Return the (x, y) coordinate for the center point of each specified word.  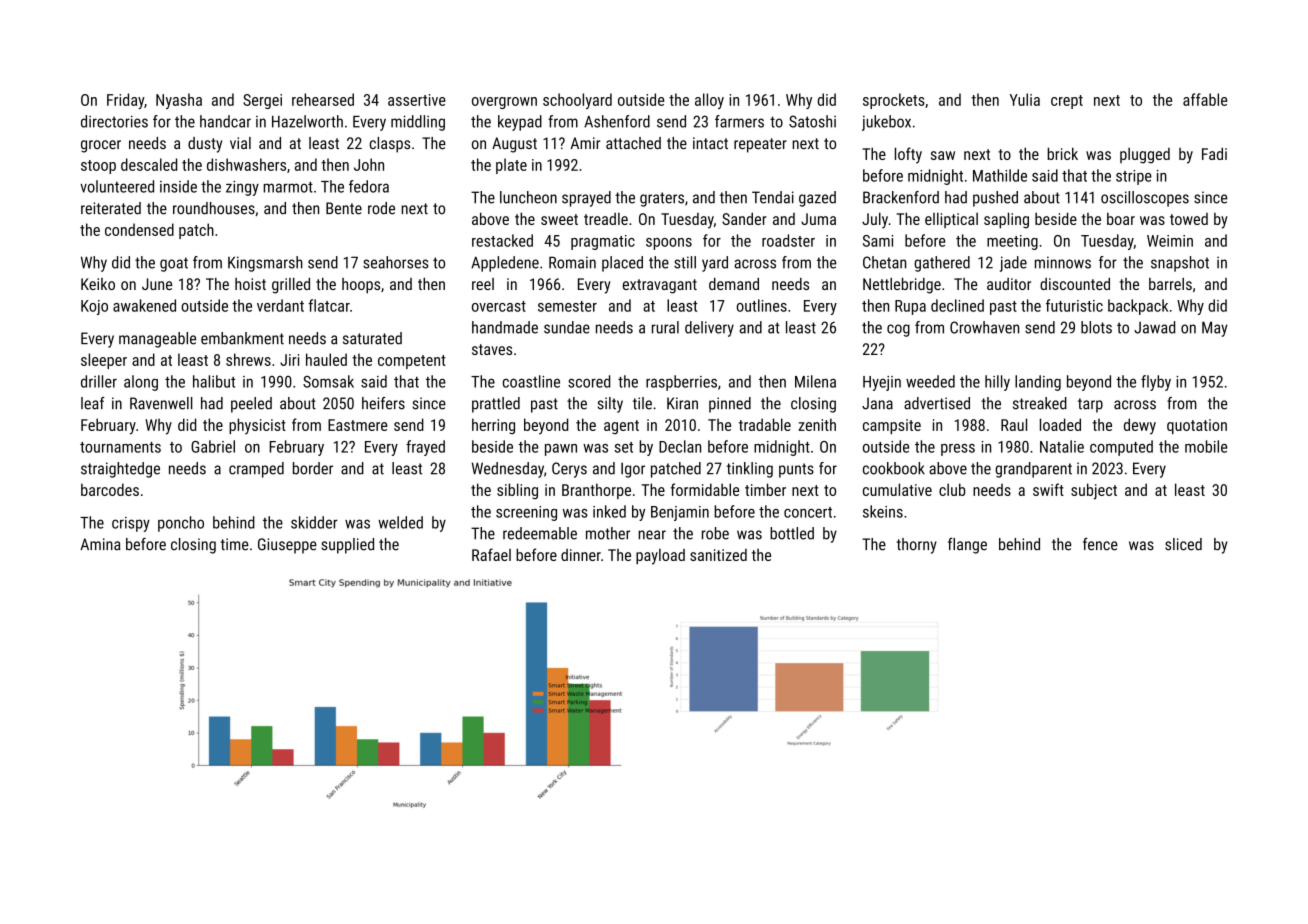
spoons (669, 244)
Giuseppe (287, 546)
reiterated (111, 208)
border (313, 468)
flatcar (329, 305)
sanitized (718, 555)
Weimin (1170, 241)
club (952, 489)
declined (957, 305)
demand (734, 284)
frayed (425, 448)
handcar (225, 121)
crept (1067, 102)
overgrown (504, 103)
